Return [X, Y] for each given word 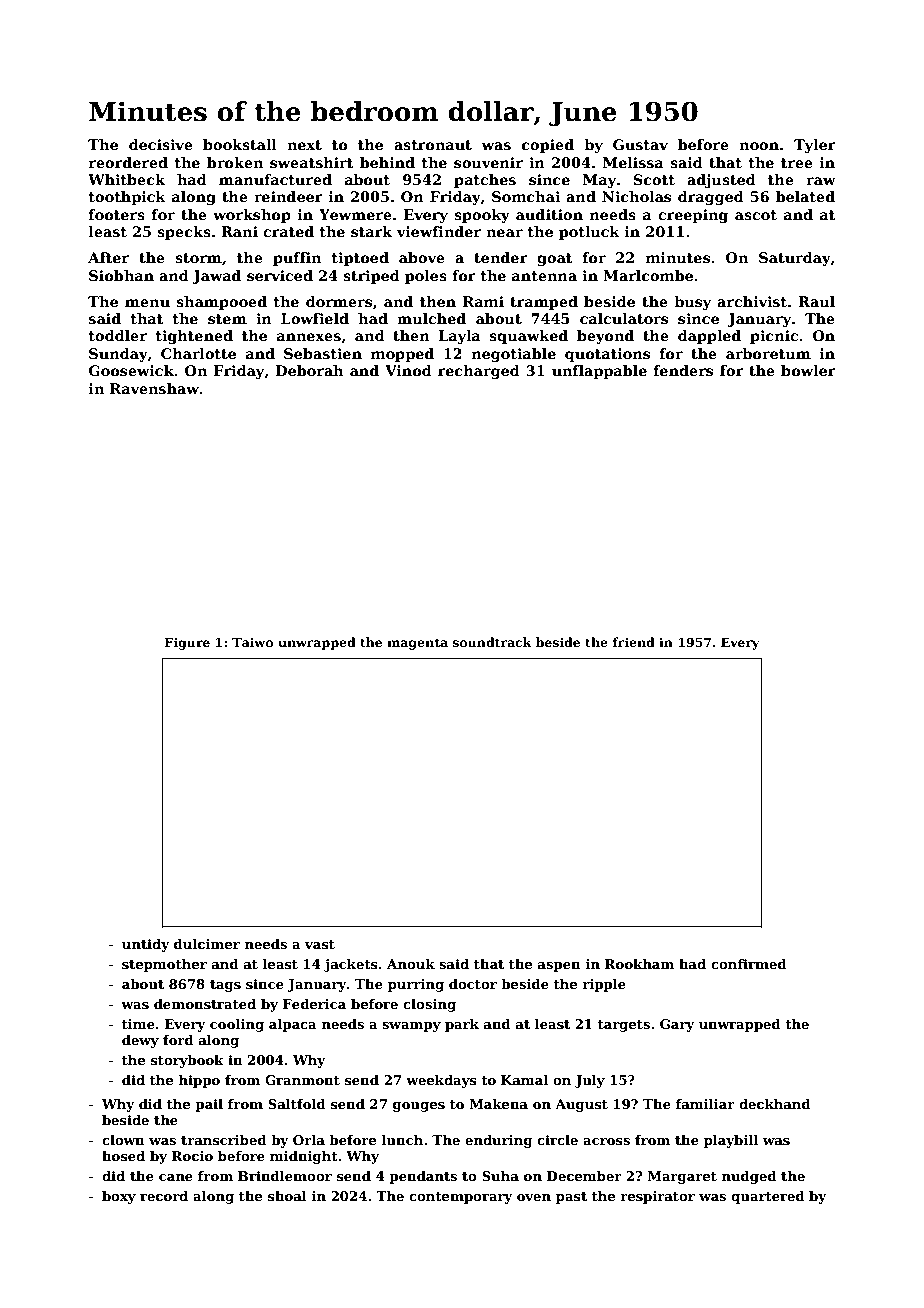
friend [633, 642]
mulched [431, 318]
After [108, 257]
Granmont [302, 1080]
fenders [683, 370]
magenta [417, 644]
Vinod [408, 370]
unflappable [599, 372]
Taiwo [252, 642]
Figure [187, 643]
